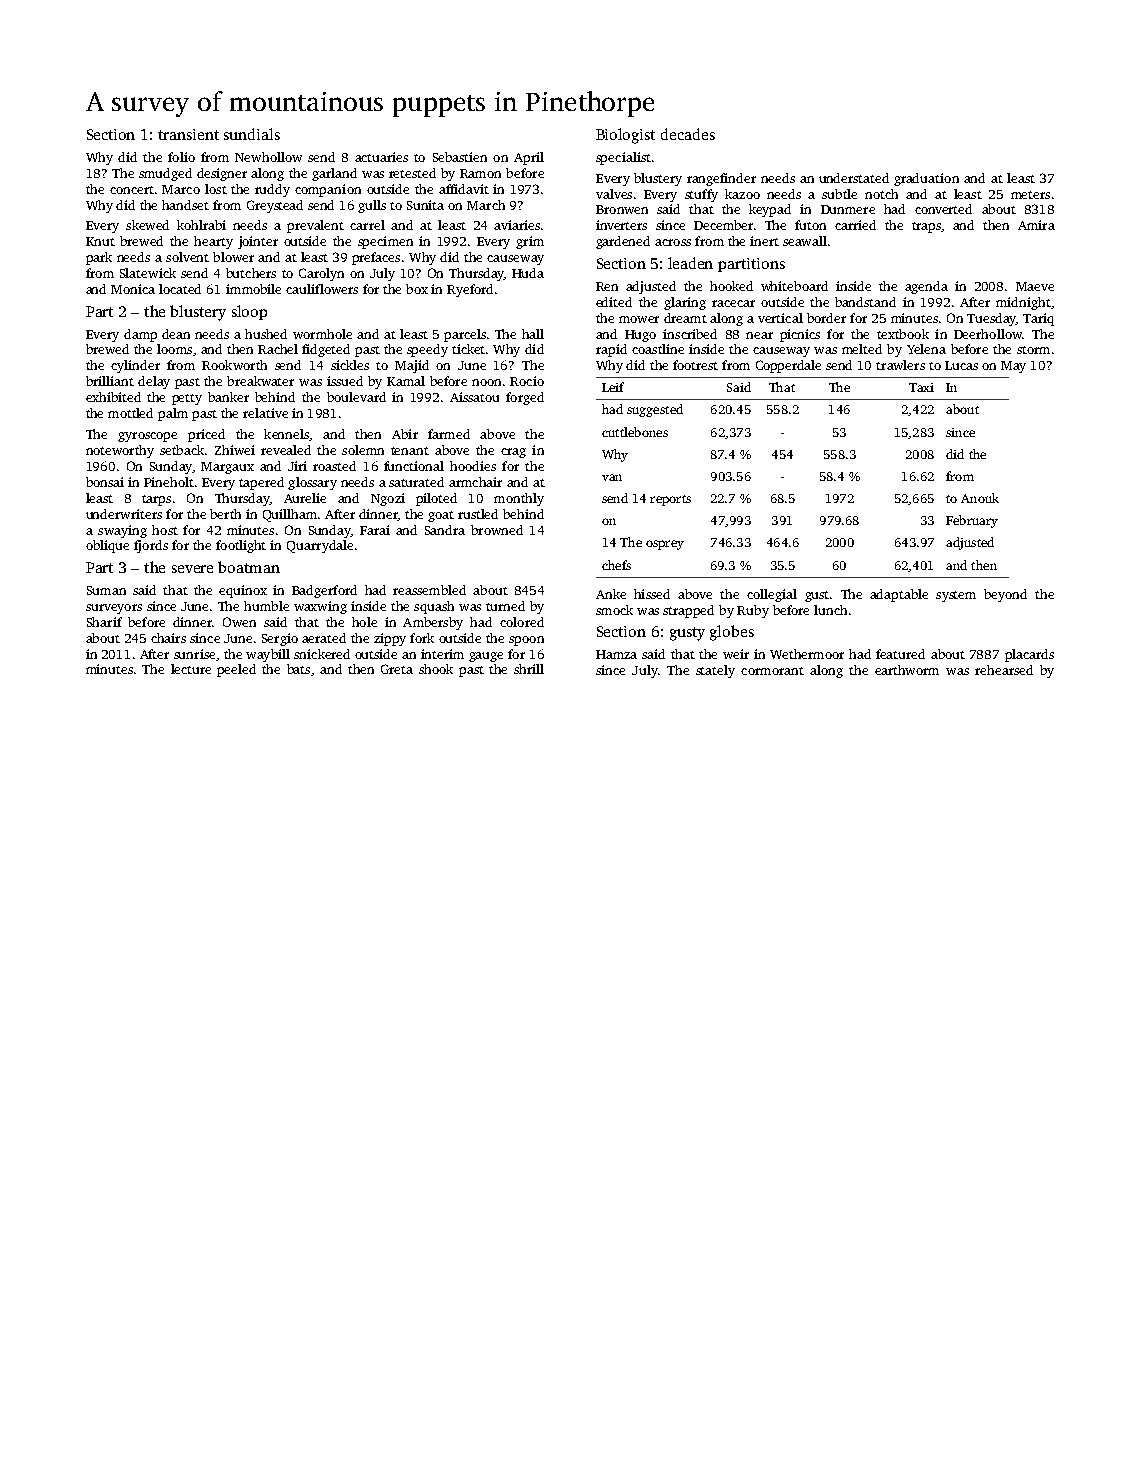 This document has width=1140, height=1475. What do you see at coordinates (972, 521) in the document?
I see `February` at bounding box center [972, 521].
